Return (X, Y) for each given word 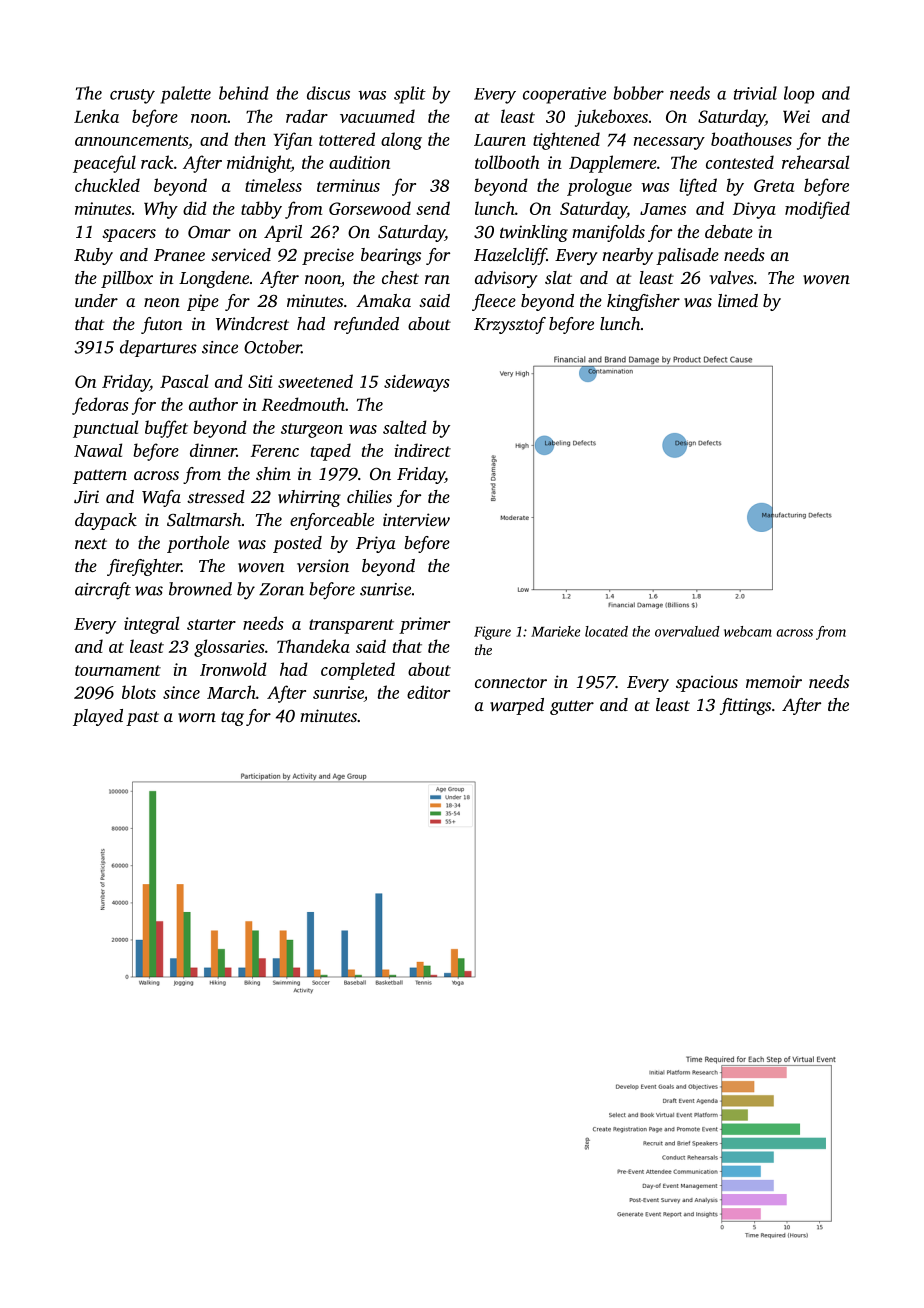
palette (185, 95)
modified (817, 210)
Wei (796, 116)
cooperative (564, 95)
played (98, 717)
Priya (376, 544)
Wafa (161, 498)
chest (400, 277)
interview (416, 519)
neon (162, 302)
